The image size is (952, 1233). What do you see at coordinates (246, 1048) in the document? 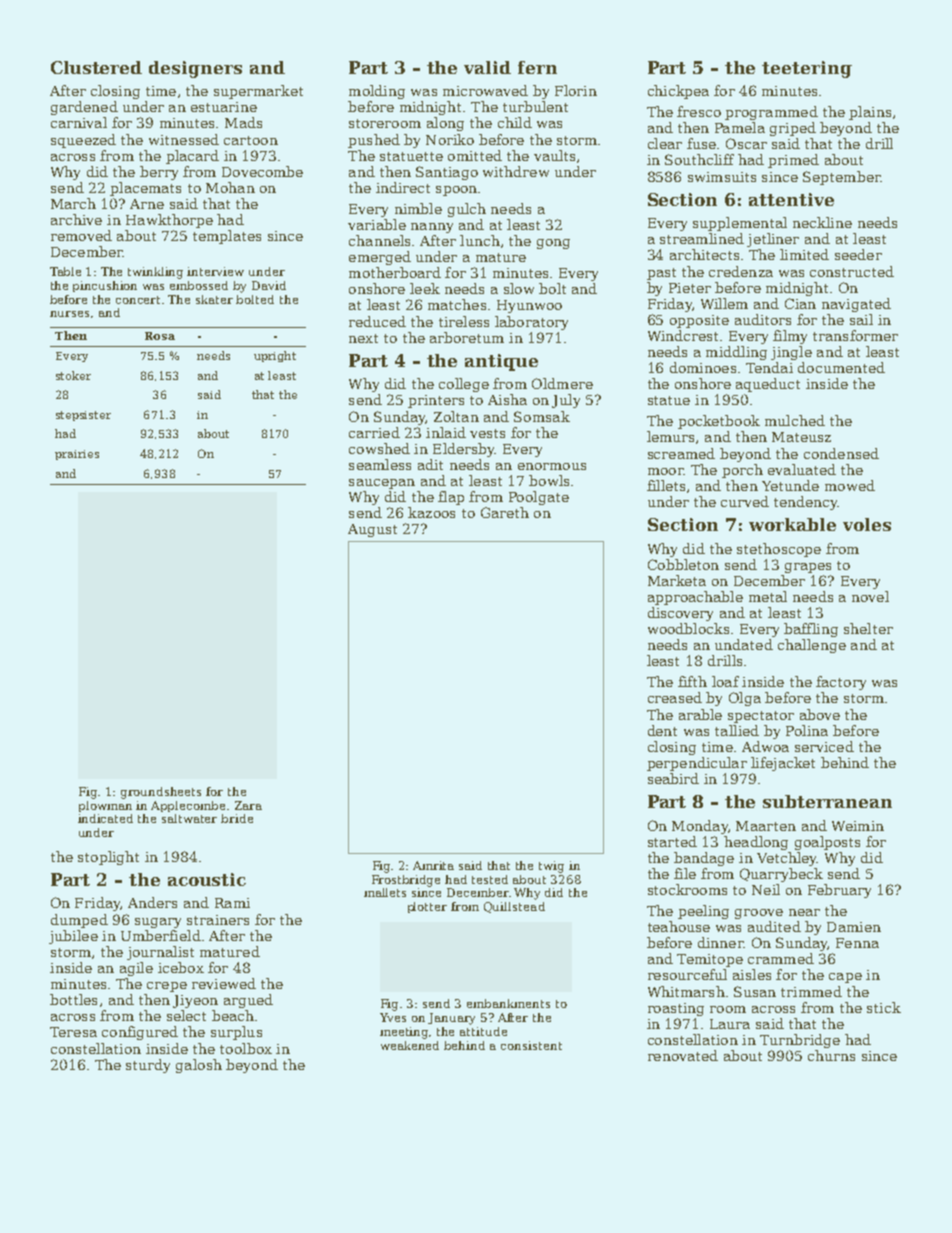
I see `toolbox` at bounding box center [246, 1048].
